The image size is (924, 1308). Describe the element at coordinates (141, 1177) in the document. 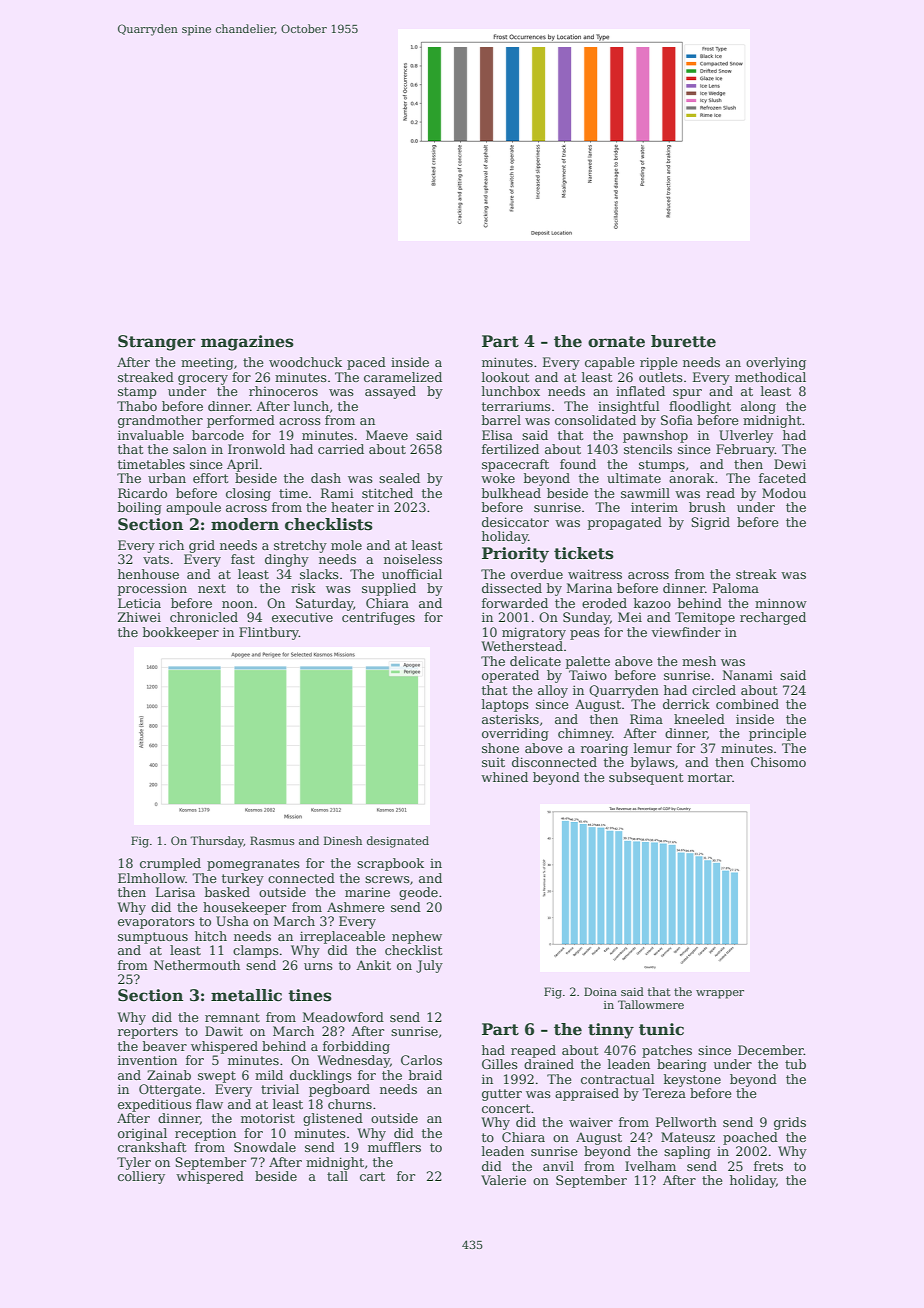

I see `colliery` at that location.
